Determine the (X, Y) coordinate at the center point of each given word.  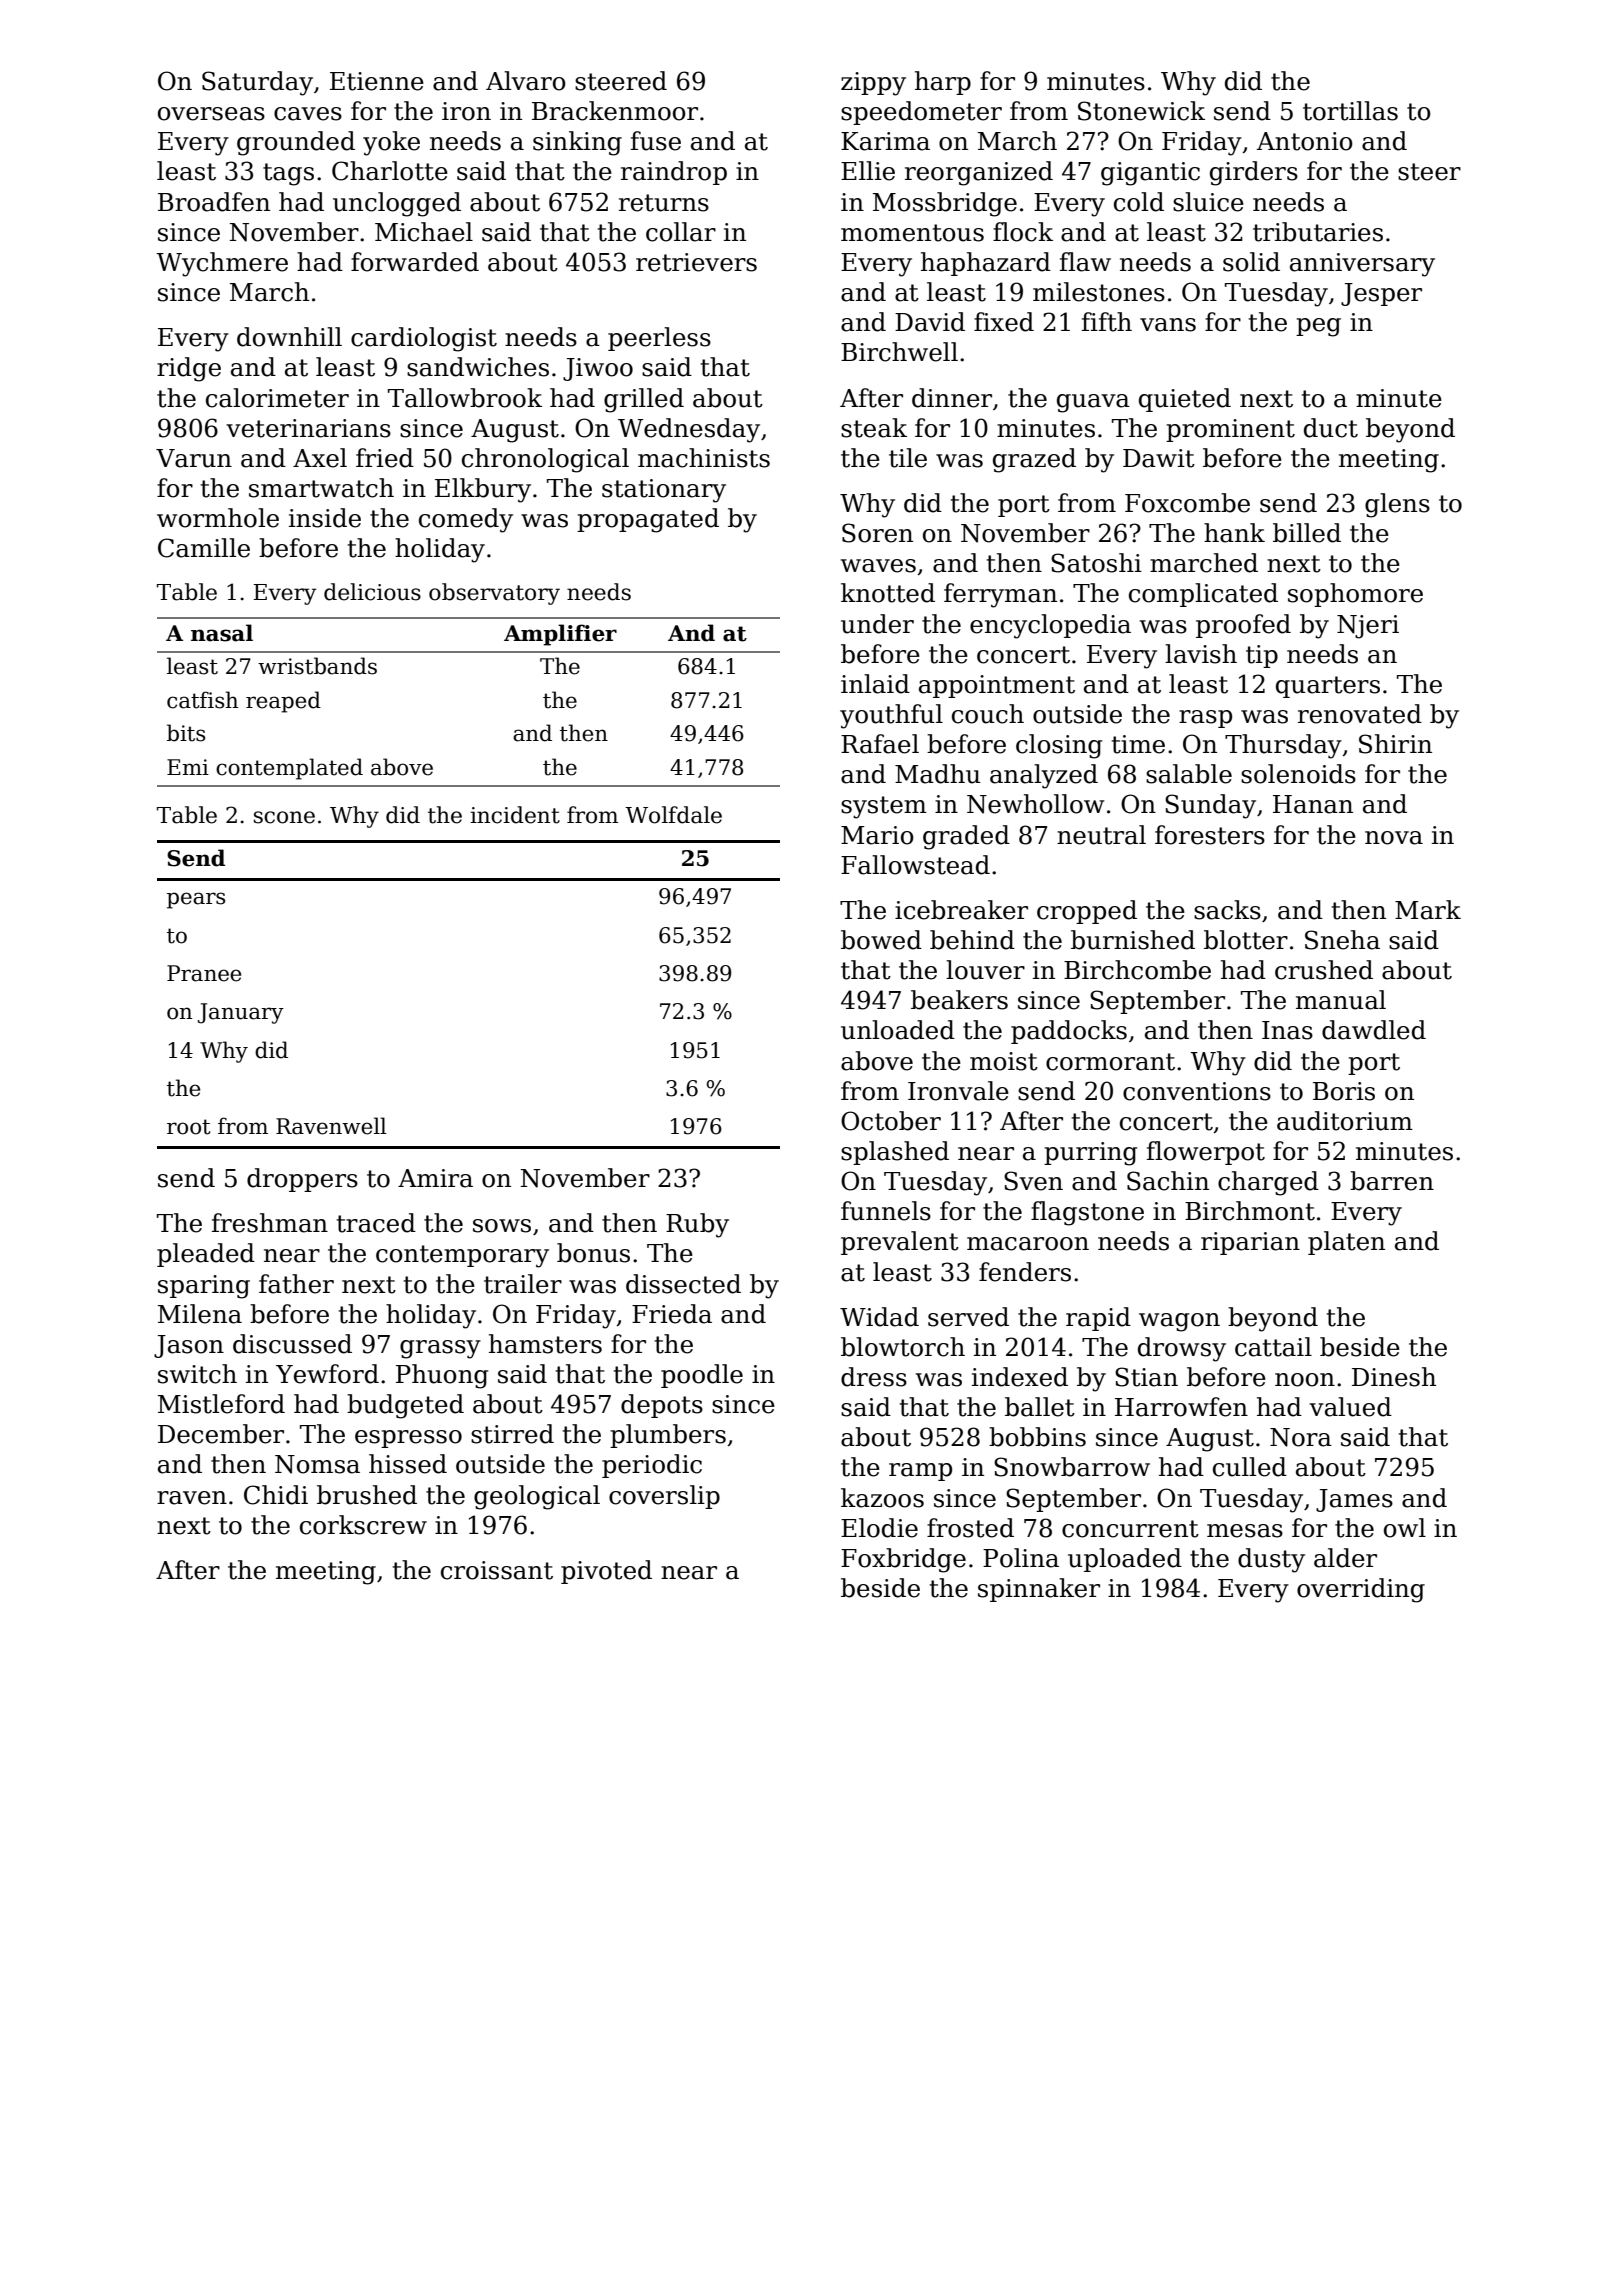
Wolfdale (673, 815)
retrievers (696, 262)
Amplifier (560, 635)
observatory (494, 594)
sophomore (1355, 595)
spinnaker (1039, 1590)
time (1138, 744)
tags (288, 174)
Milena (200, 1314)
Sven (1033, 1181)
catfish (202, 700)
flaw (1085, 262)
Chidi (276, 1495)
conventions (1197, 1091)
